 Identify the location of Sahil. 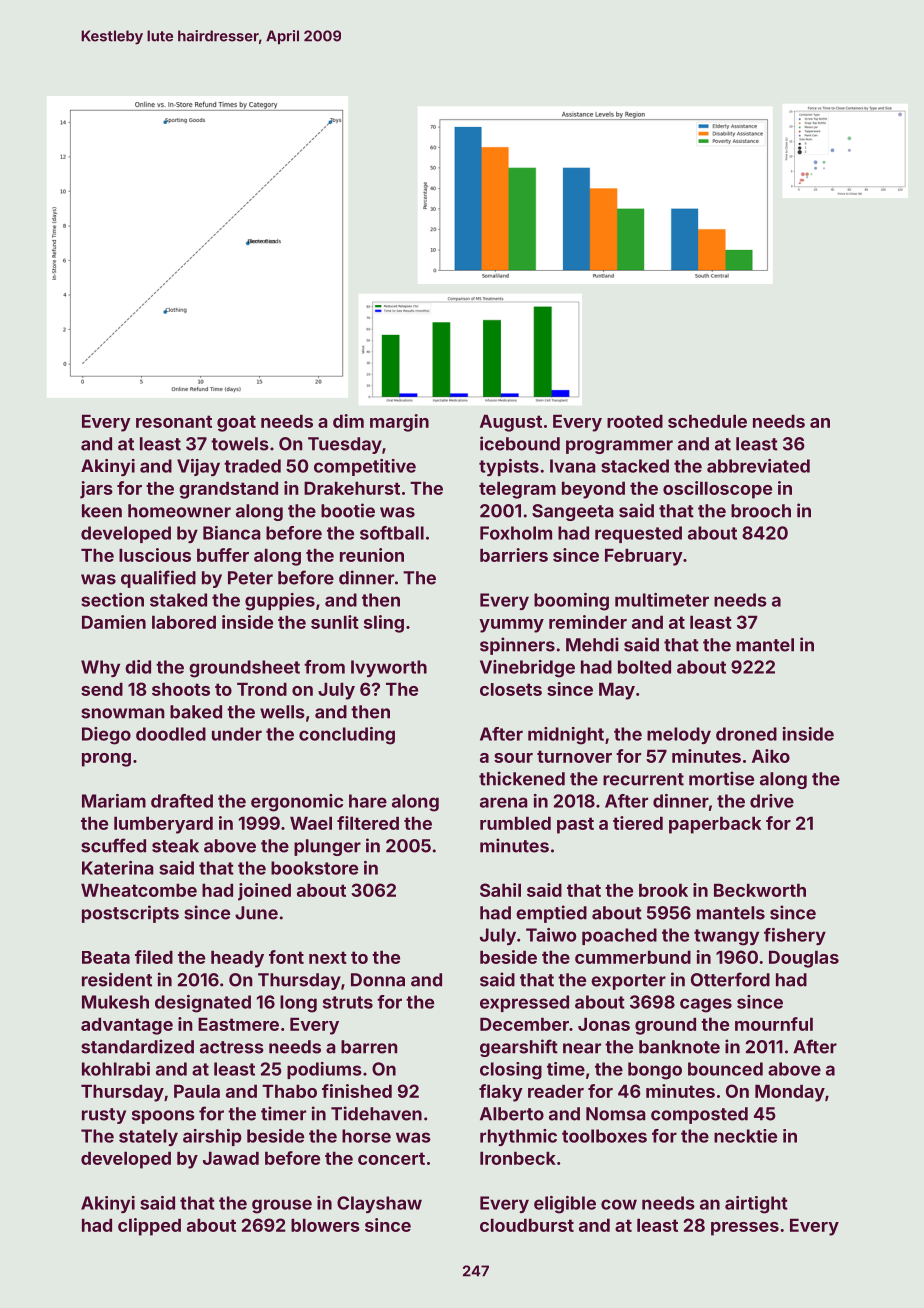
(500, 890).
